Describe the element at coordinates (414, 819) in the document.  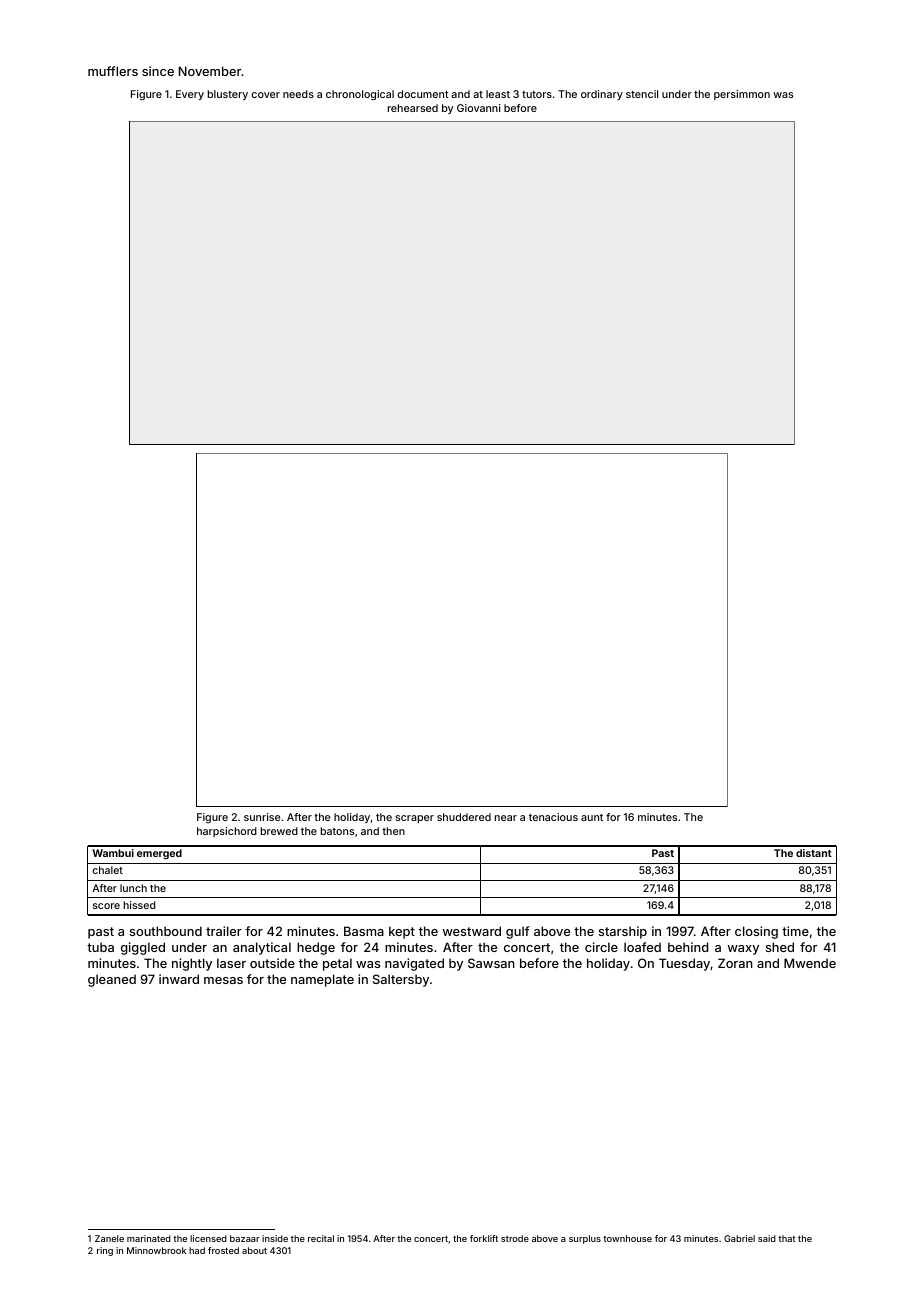
I see `scraper` at that location.
